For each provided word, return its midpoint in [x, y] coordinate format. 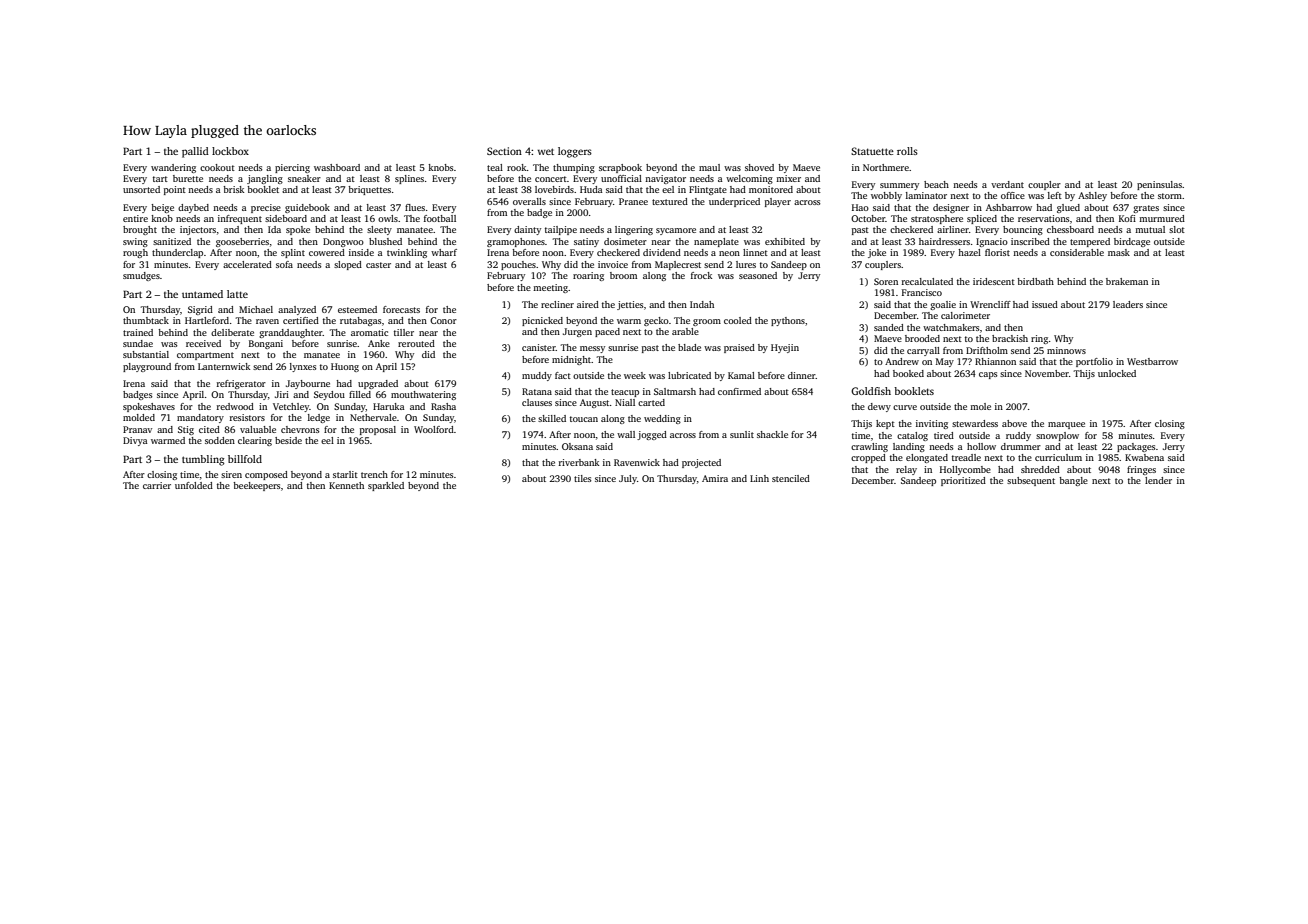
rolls [907, 151]
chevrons [300, 429]
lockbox [230, 151]
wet [546, 151]
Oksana [577, 446]
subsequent [1031, 481]
